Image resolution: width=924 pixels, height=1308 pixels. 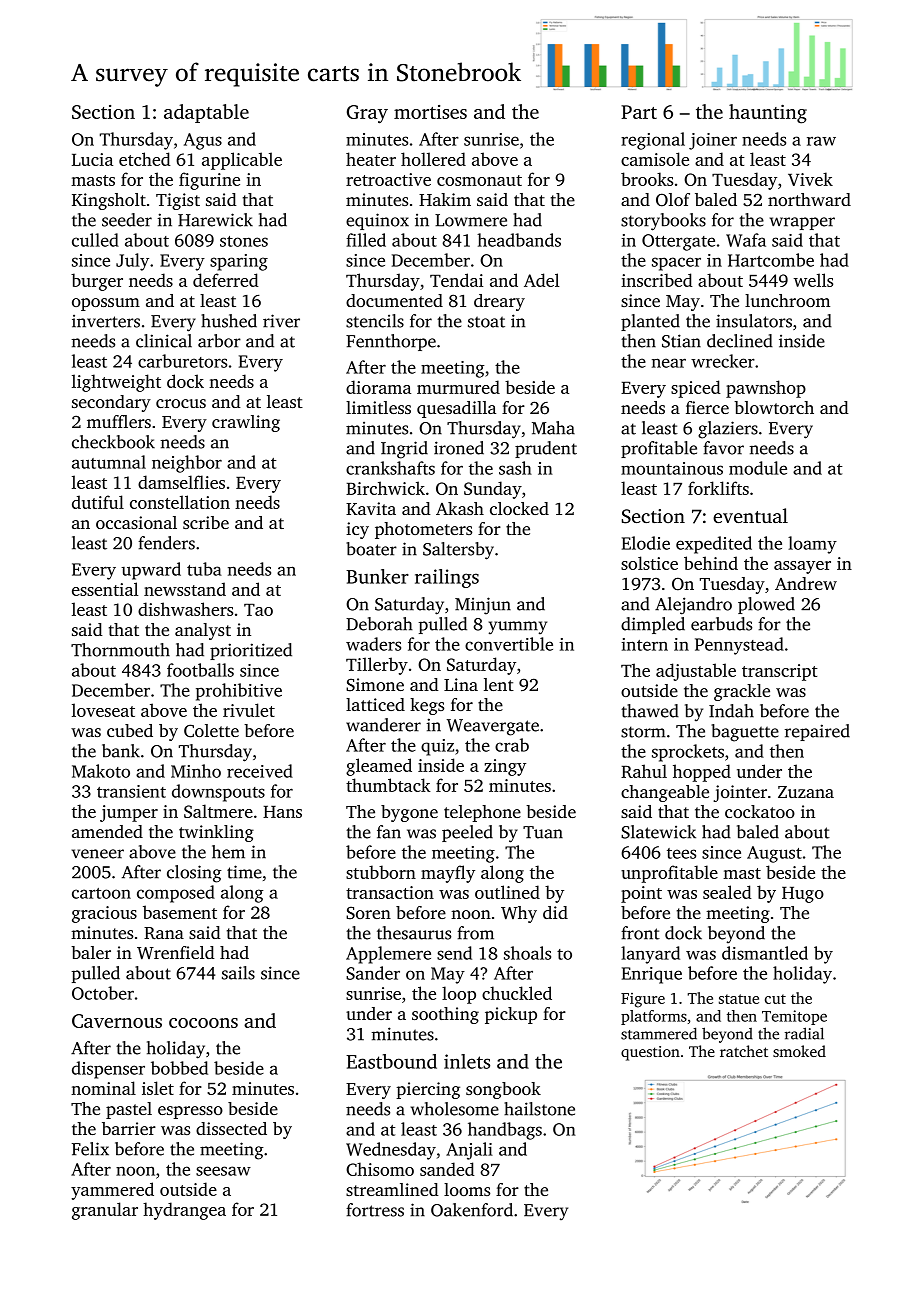 What do you see at coordinates (357, 530) in the page?
I see `icy` at bounding box center [357, 530].
